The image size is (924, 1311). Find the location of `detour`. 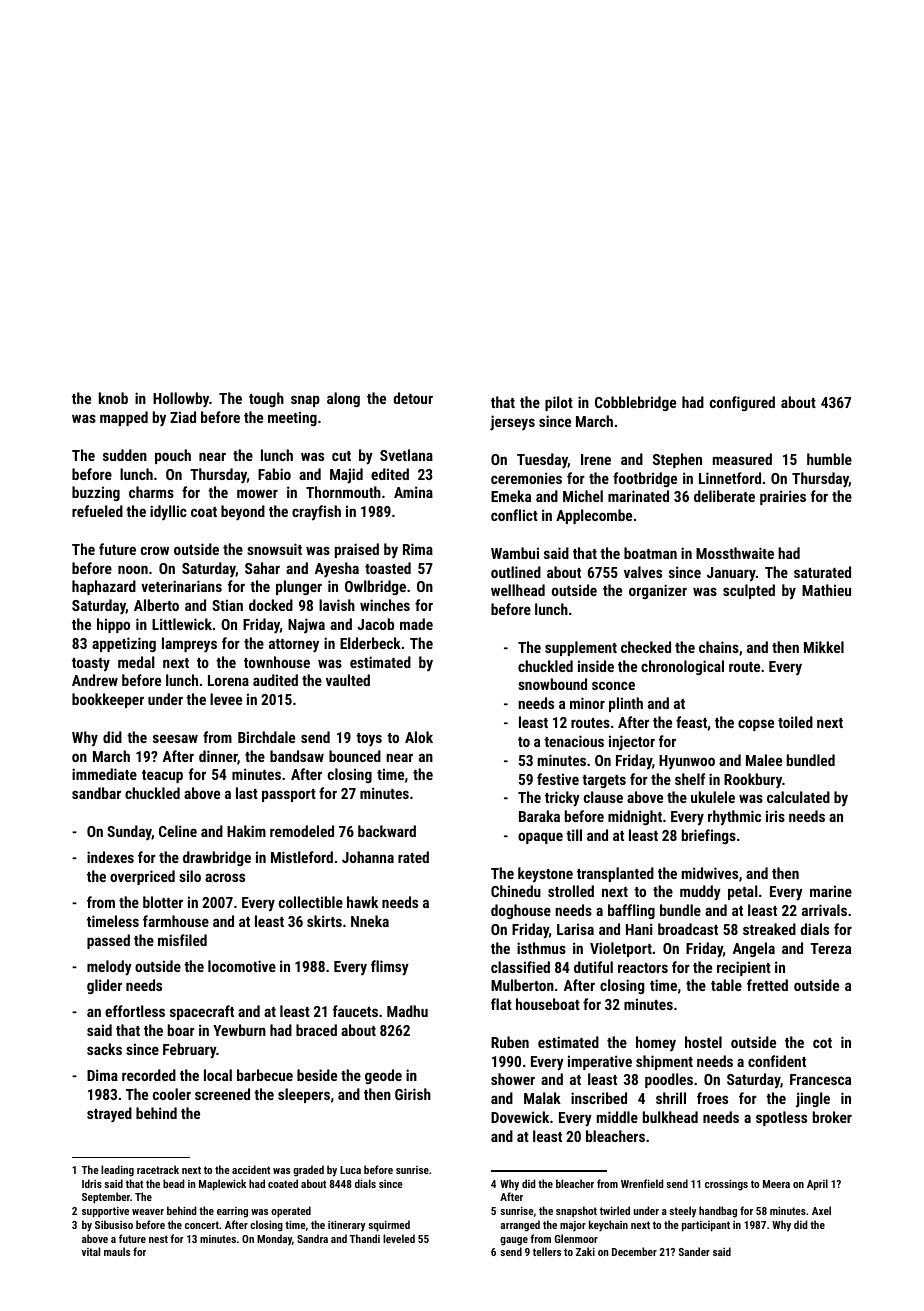

detour is located at coordinates (413, 398).
